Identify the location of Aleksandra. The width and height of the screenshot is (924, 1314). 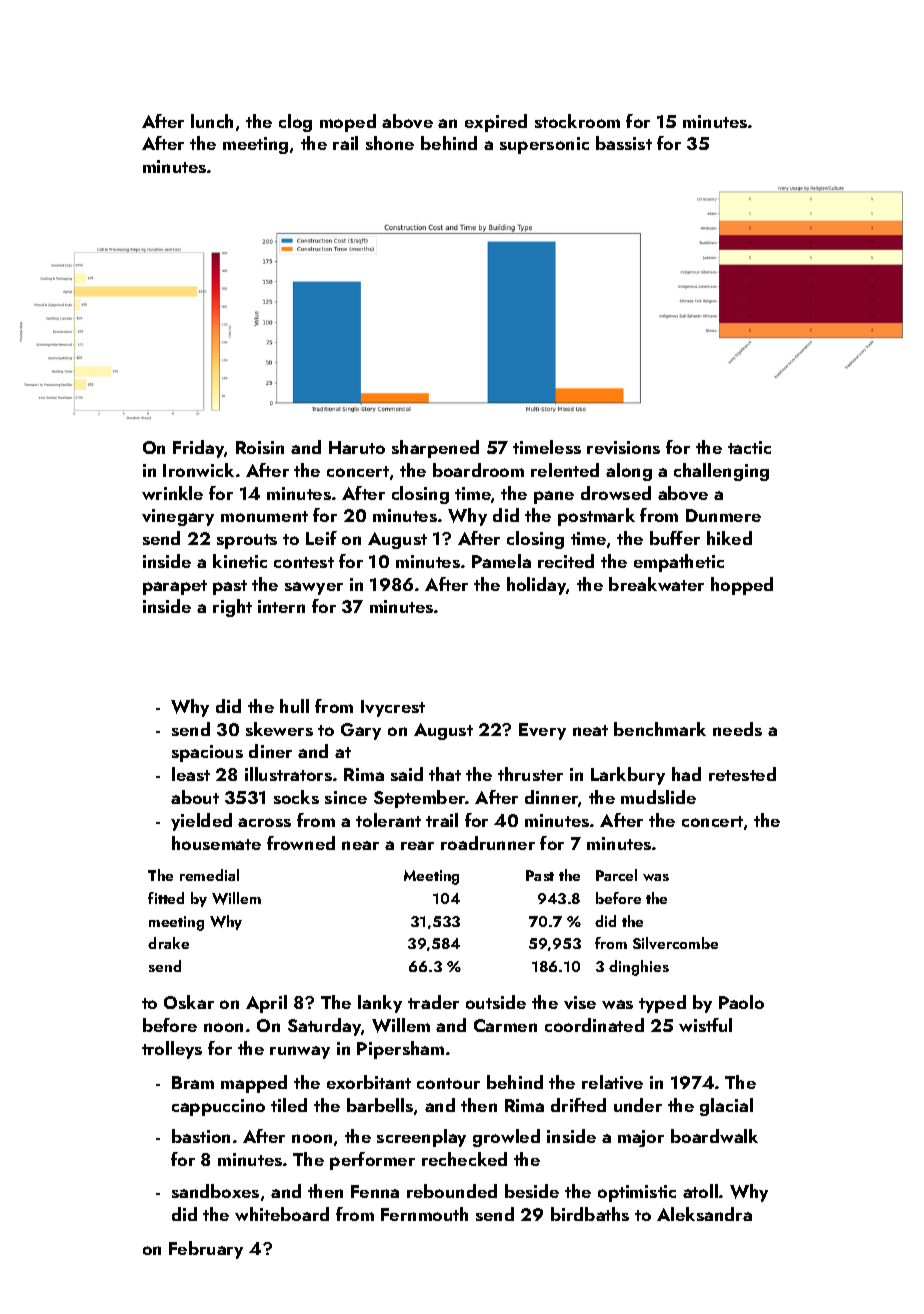
(704, 1214).
